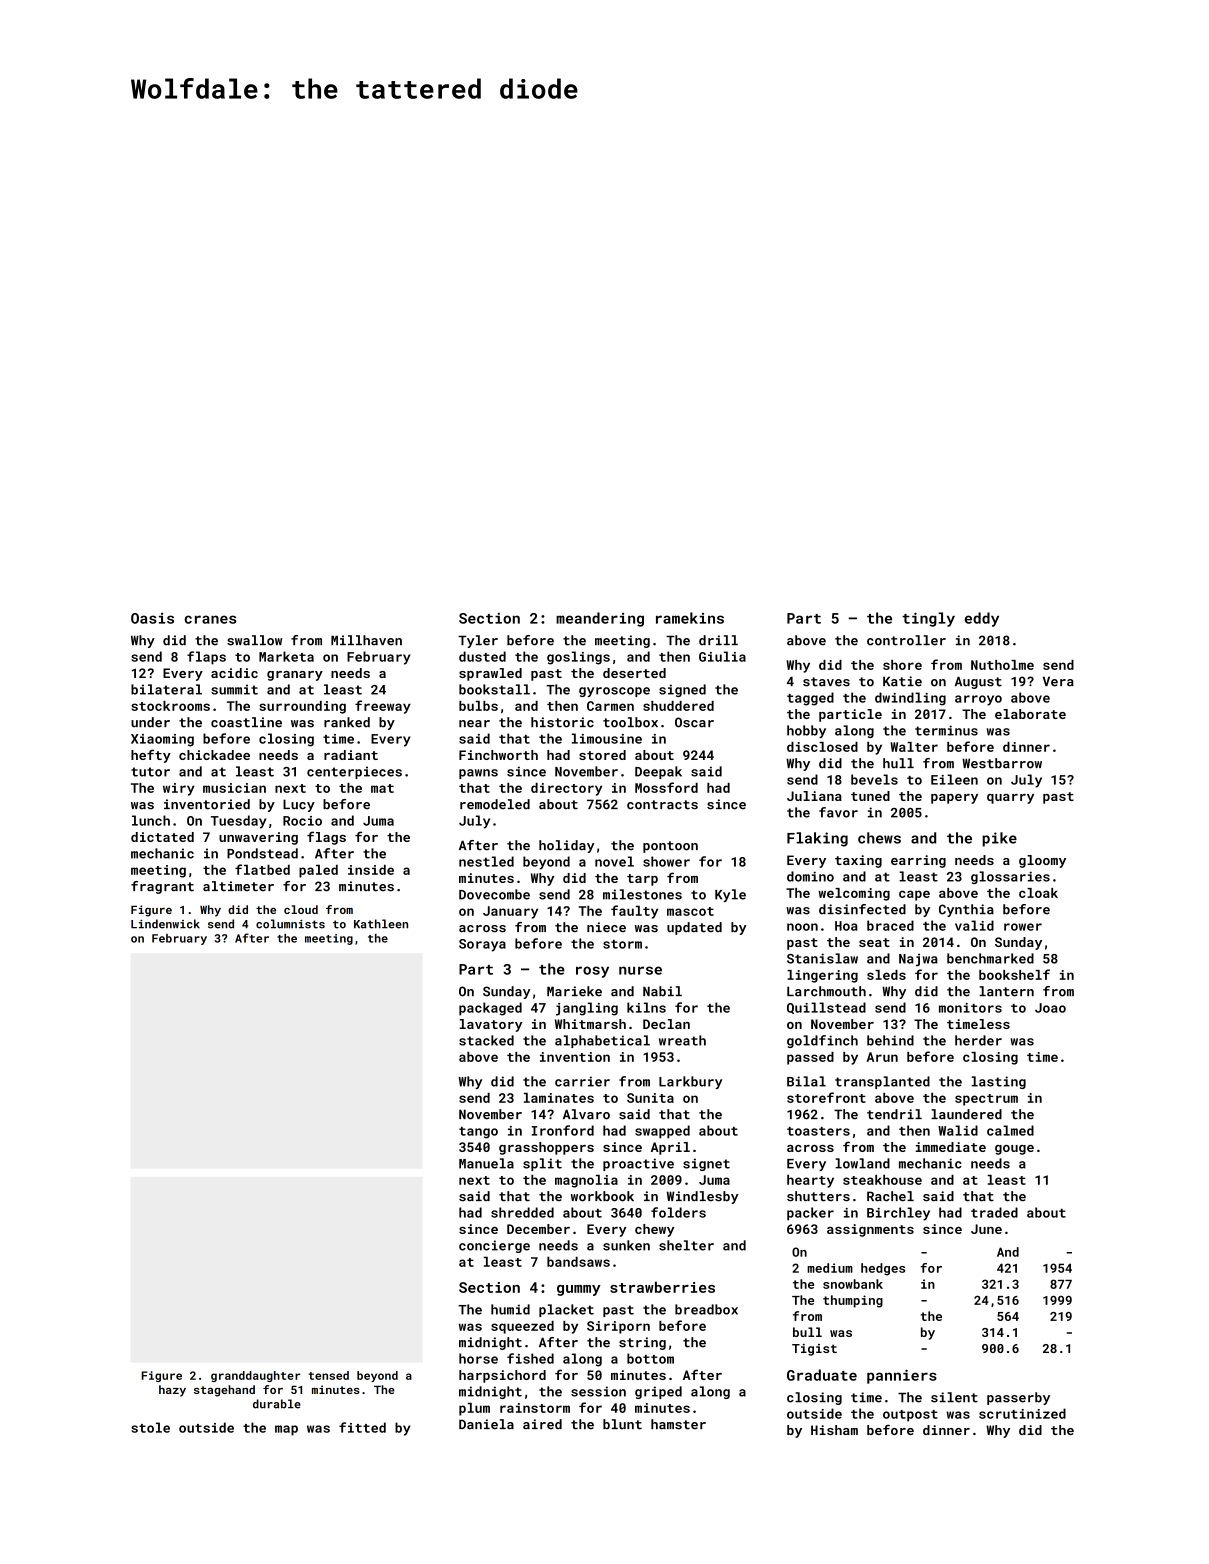 The image size is (1209, 1564). I want to click on fragrant, so click(162, 887).
